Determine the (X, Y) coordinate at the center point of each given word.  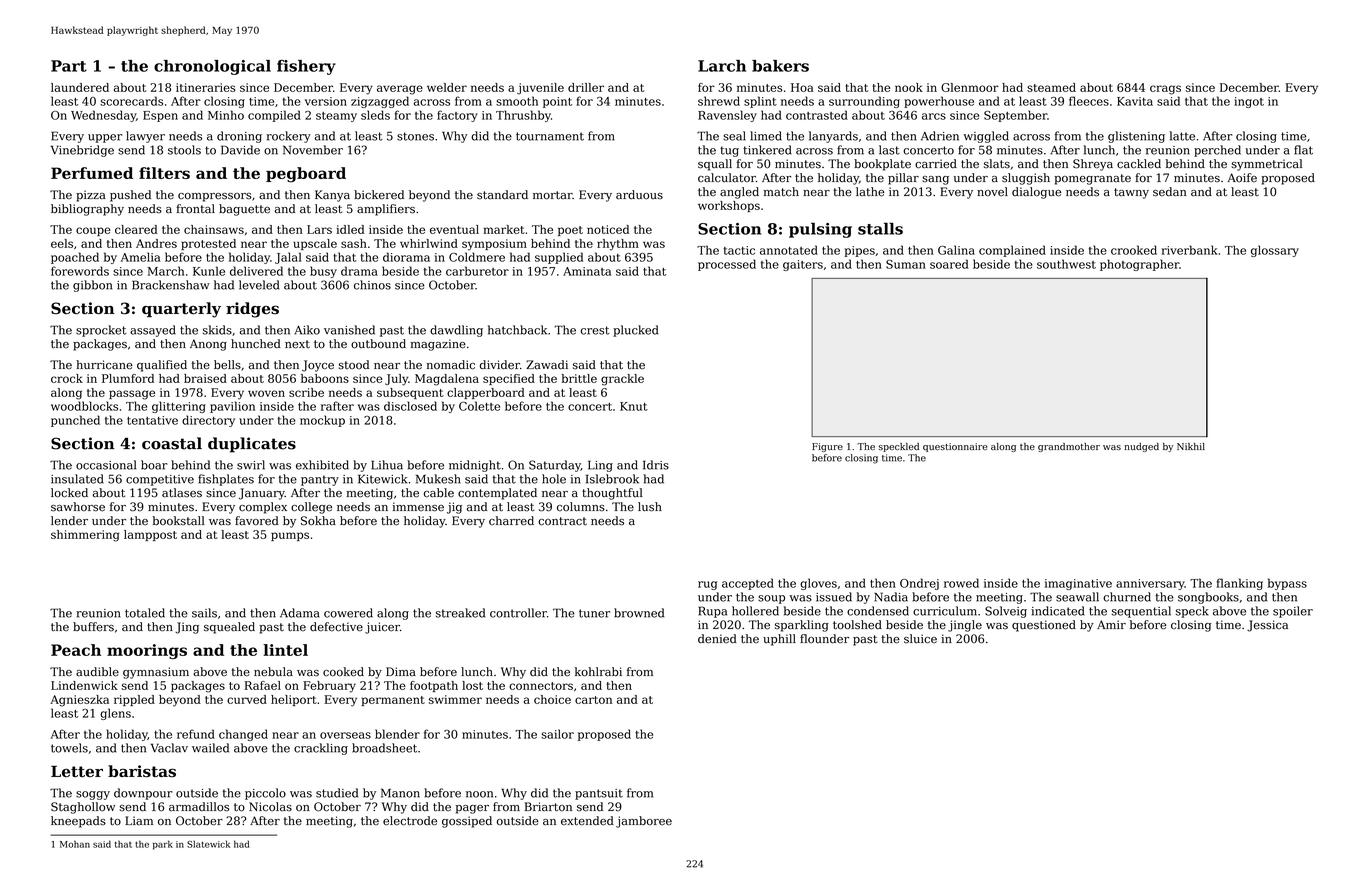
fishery (306, 67)
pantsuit (599, 794)
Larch (722, 66)
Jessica (1267, 626)
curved (247, 699)
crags (1165, 90)
